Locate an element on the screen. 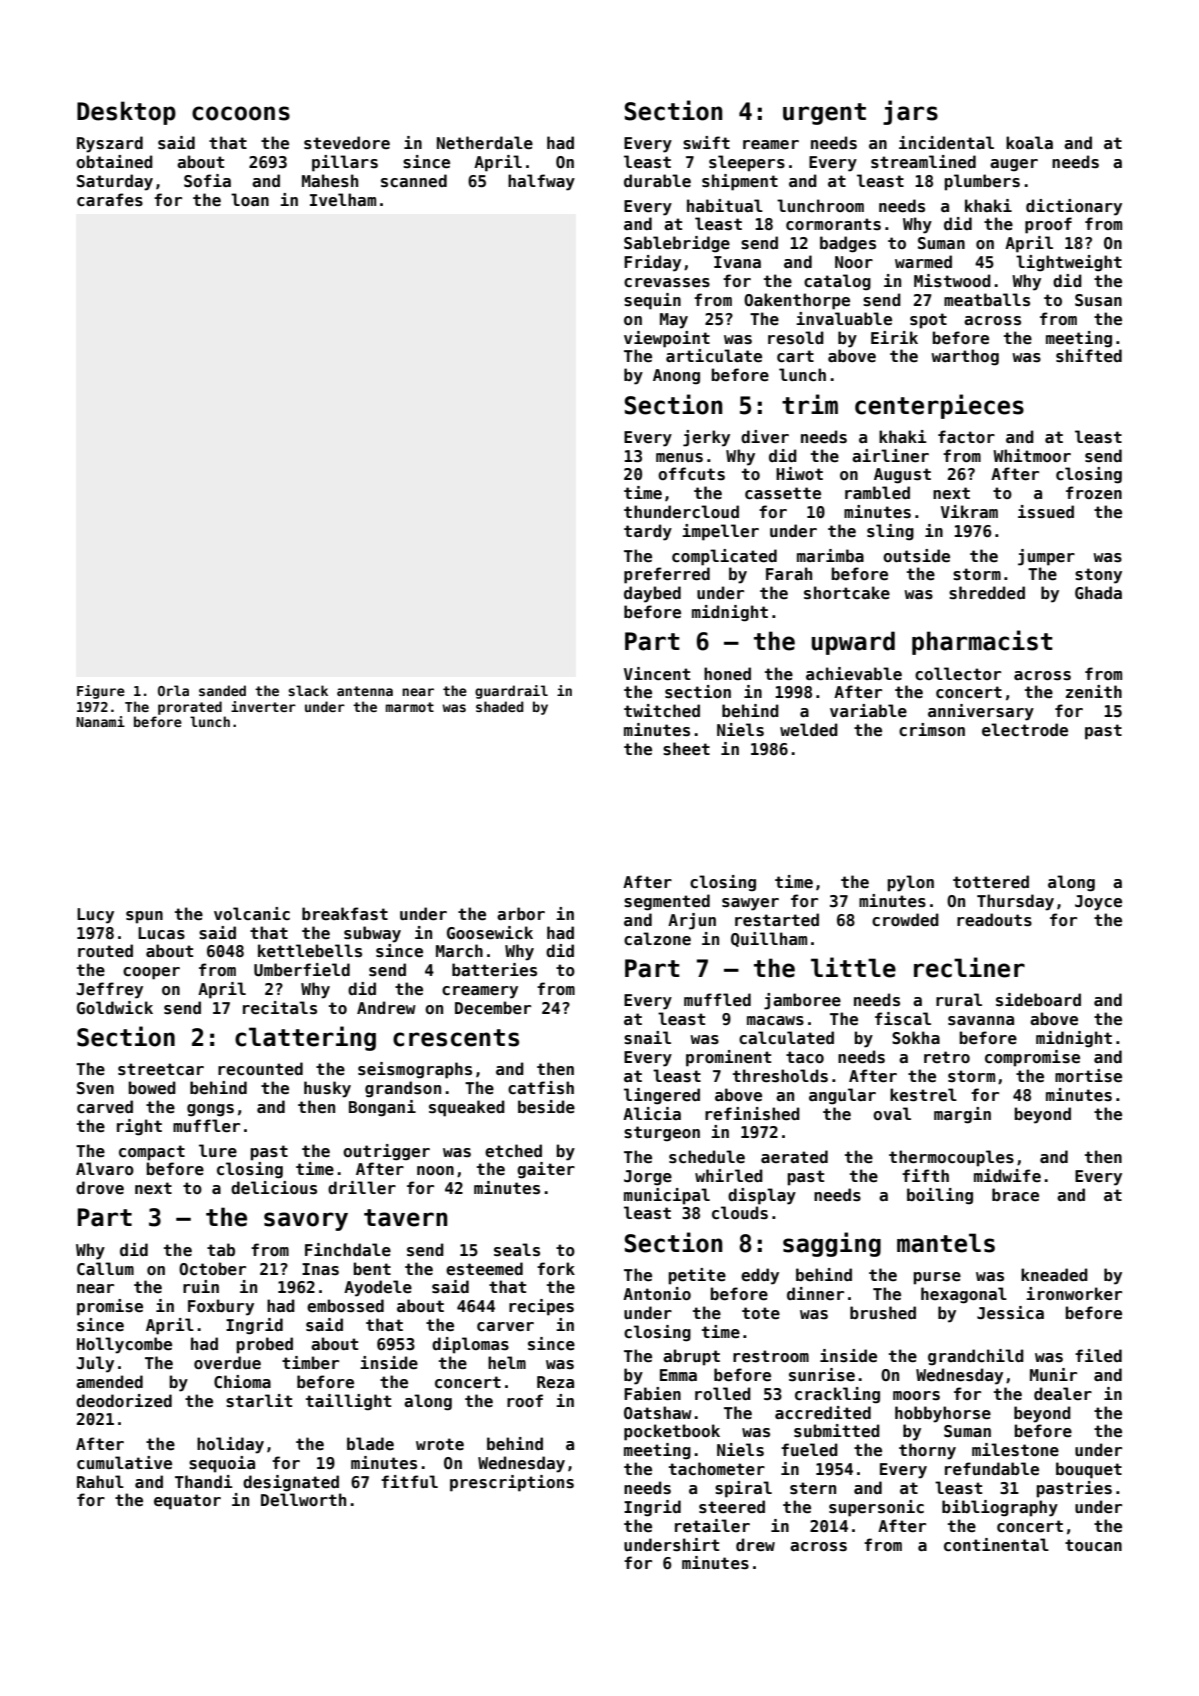  cooper is located at coordinates (151, 973).
